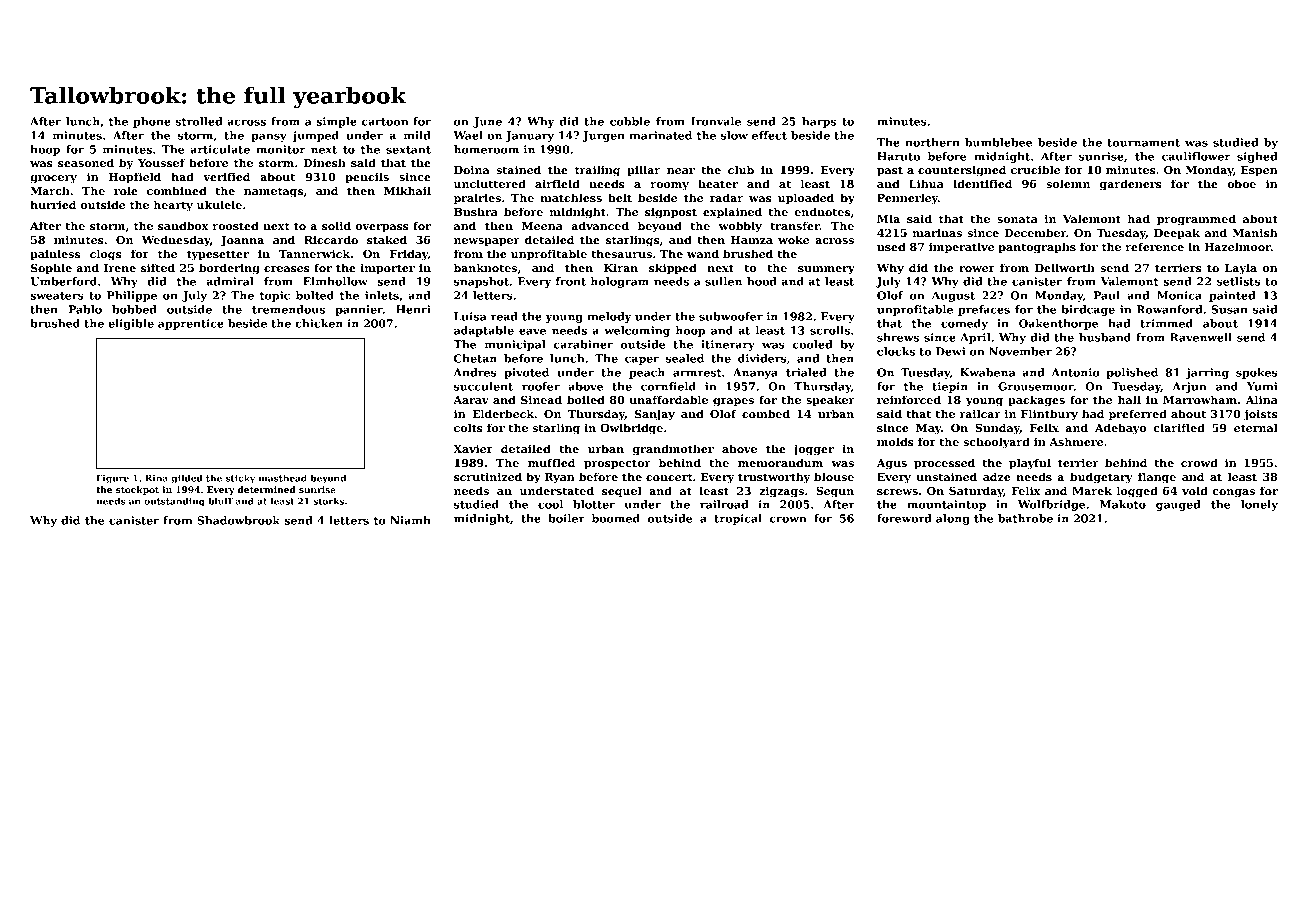 The image size is (1308, 924). Describe the element at coordinates (1138, 414) in the document. I see `preferred` at that location.
